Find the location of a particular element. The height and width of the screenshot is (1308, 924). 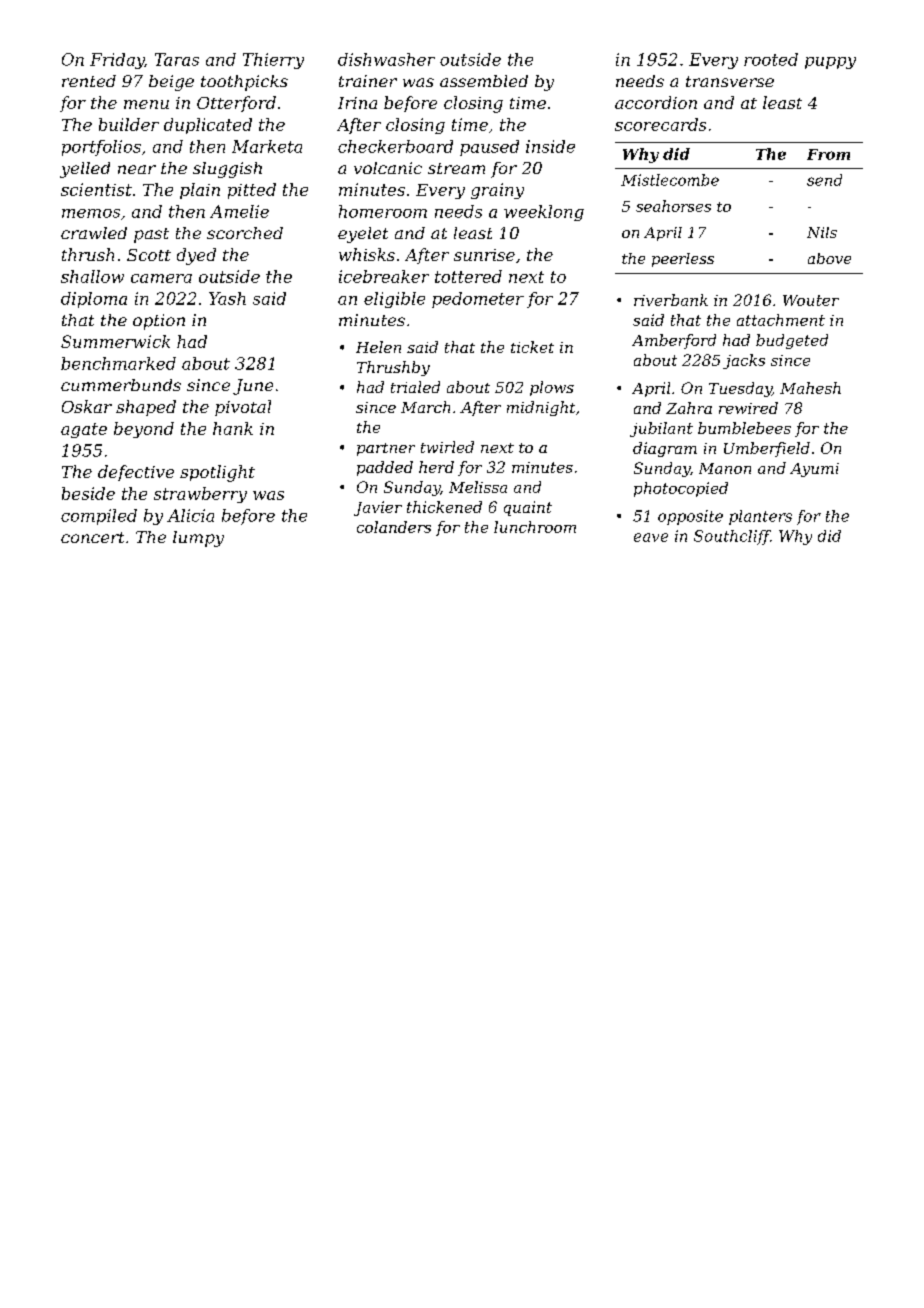

icebreaker is located at coordinates (384, 276).
